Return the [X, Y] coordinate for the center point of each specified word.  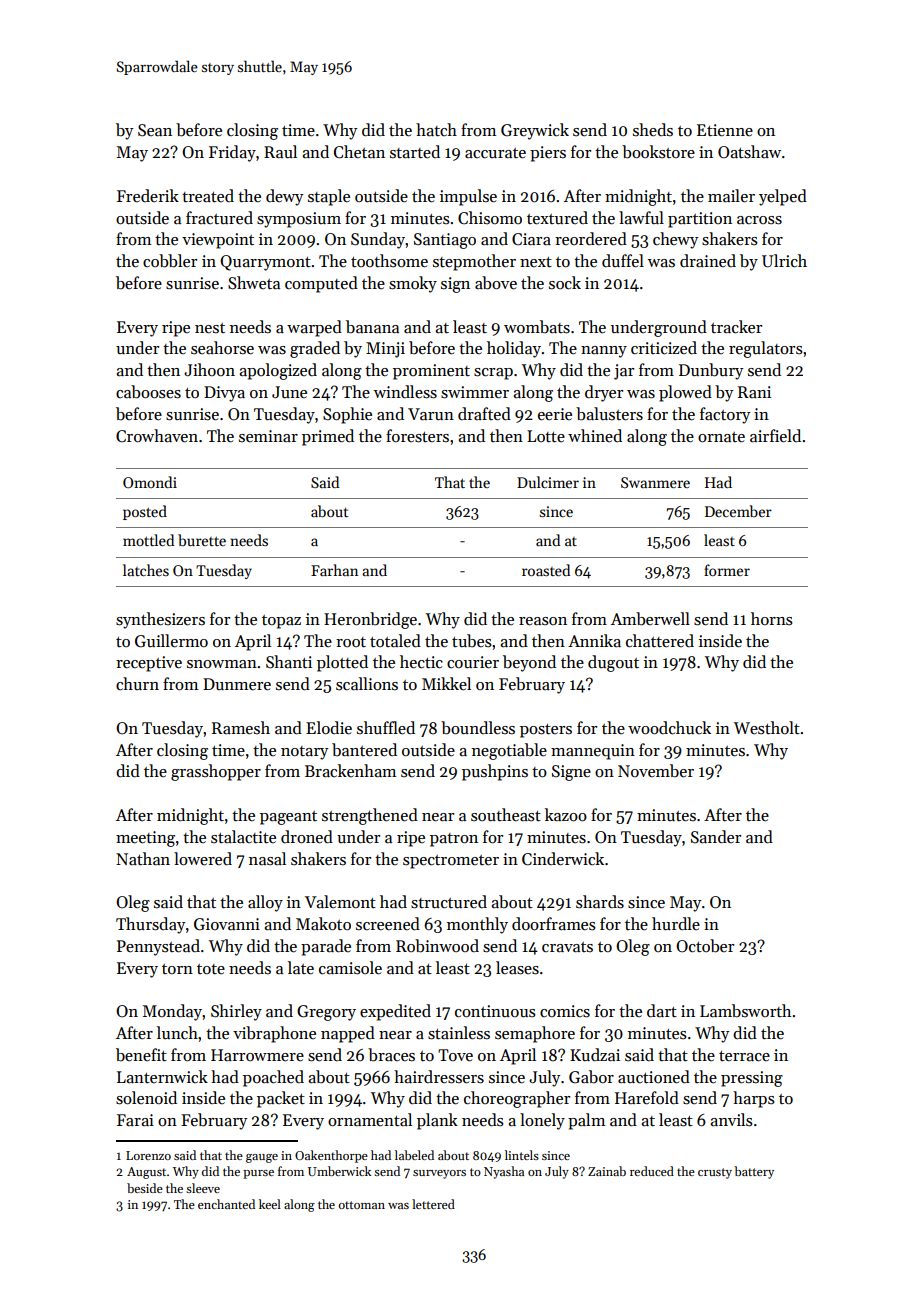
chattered [660, 641]
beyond [529, 663]
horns [772, 619]
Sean [155, 130]
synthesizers [160, 620]
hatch [436, 130]
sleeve [203, 1188]
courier [473, 662]
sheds [653, 130]
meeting [145, 839]
